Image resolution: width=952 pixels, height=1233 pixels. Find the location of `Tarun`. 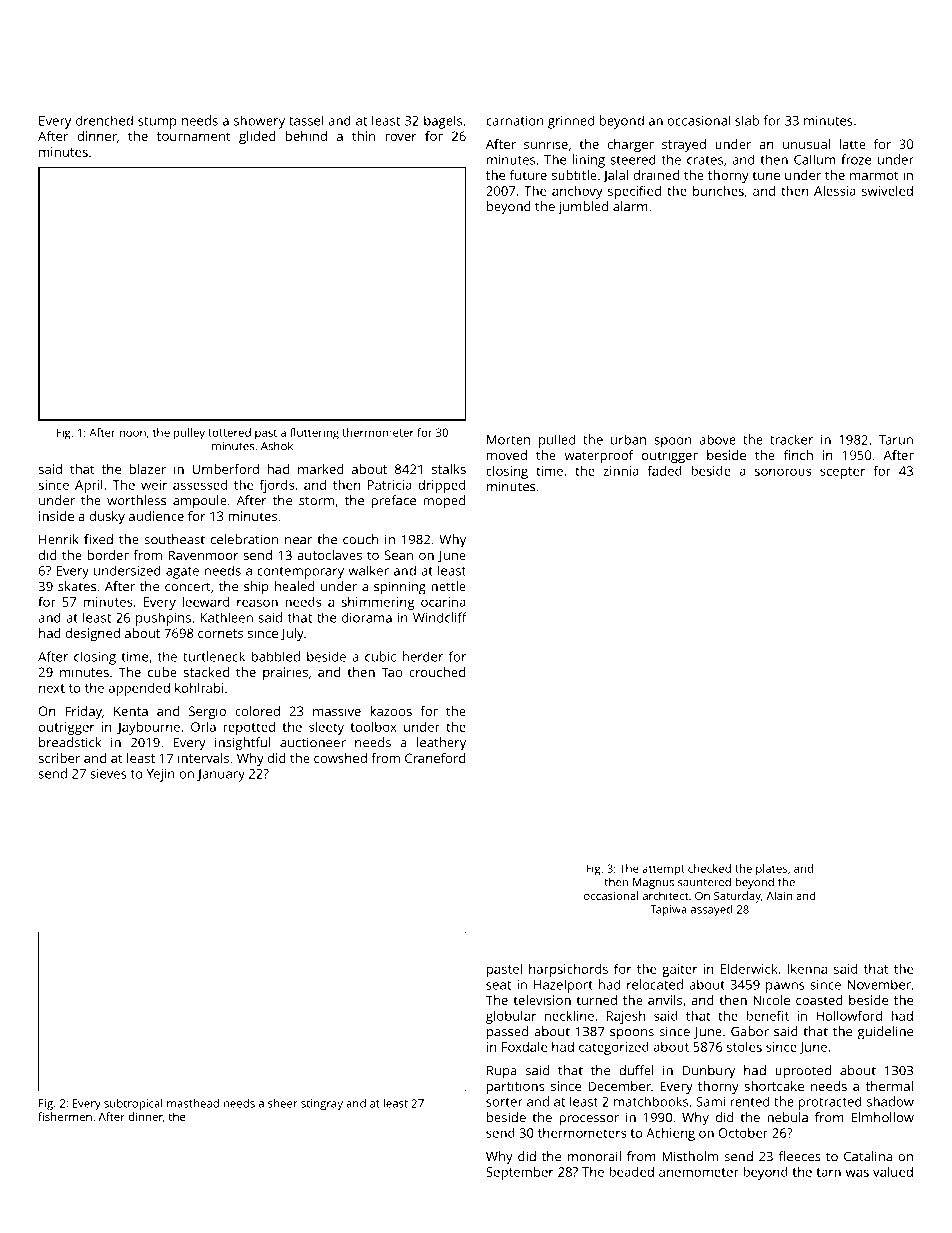

Tarun is located at coordinates (896, 440).
